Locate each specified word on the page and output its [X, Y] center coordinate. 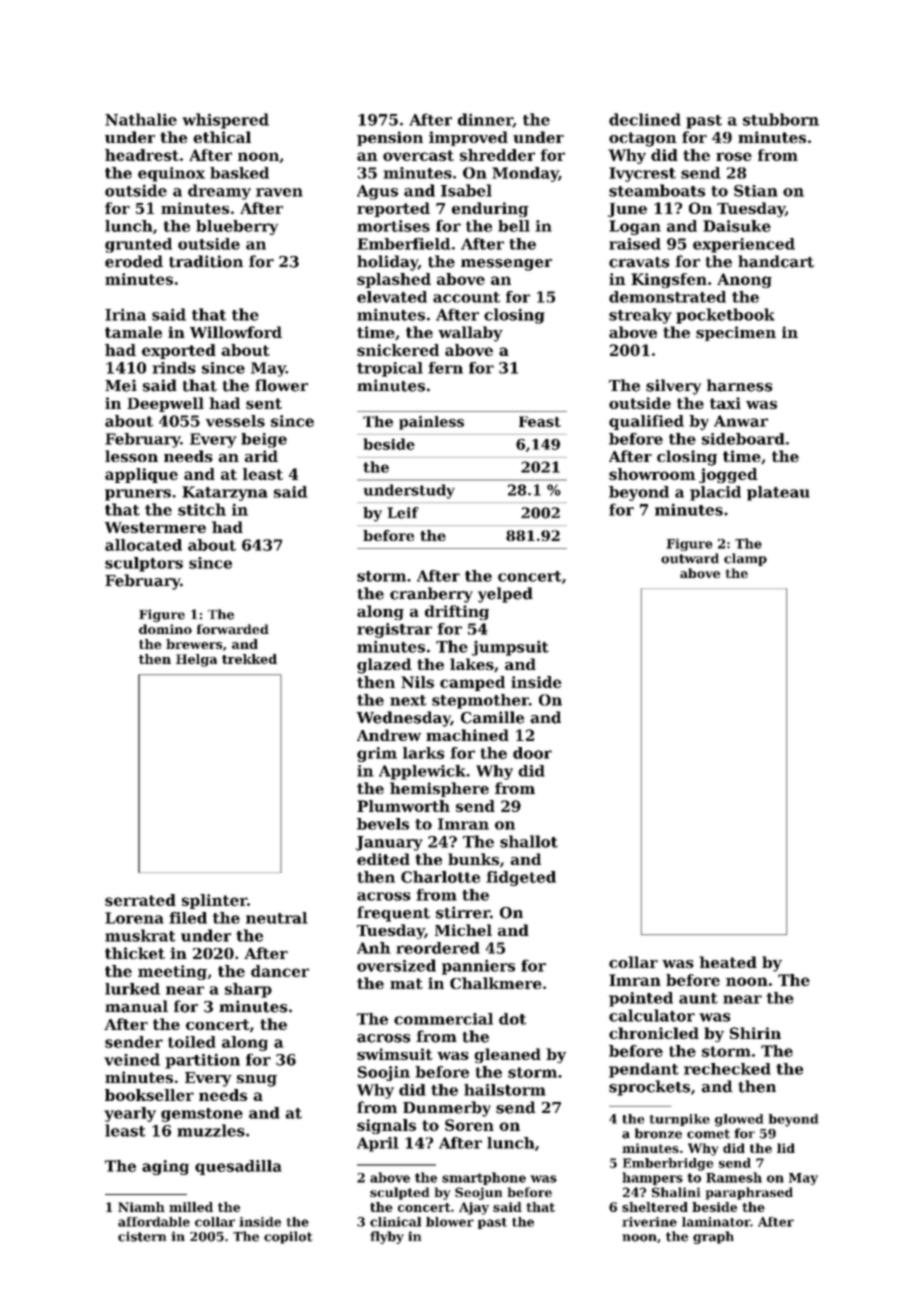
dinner [485, 120]
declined [645, 119]
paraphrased [749, 1193]
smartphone [484, 1178]
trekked [249, 659]
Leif [403, 513]
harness [740, 385]
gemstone [202, 1115]
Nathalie [141, 119]
